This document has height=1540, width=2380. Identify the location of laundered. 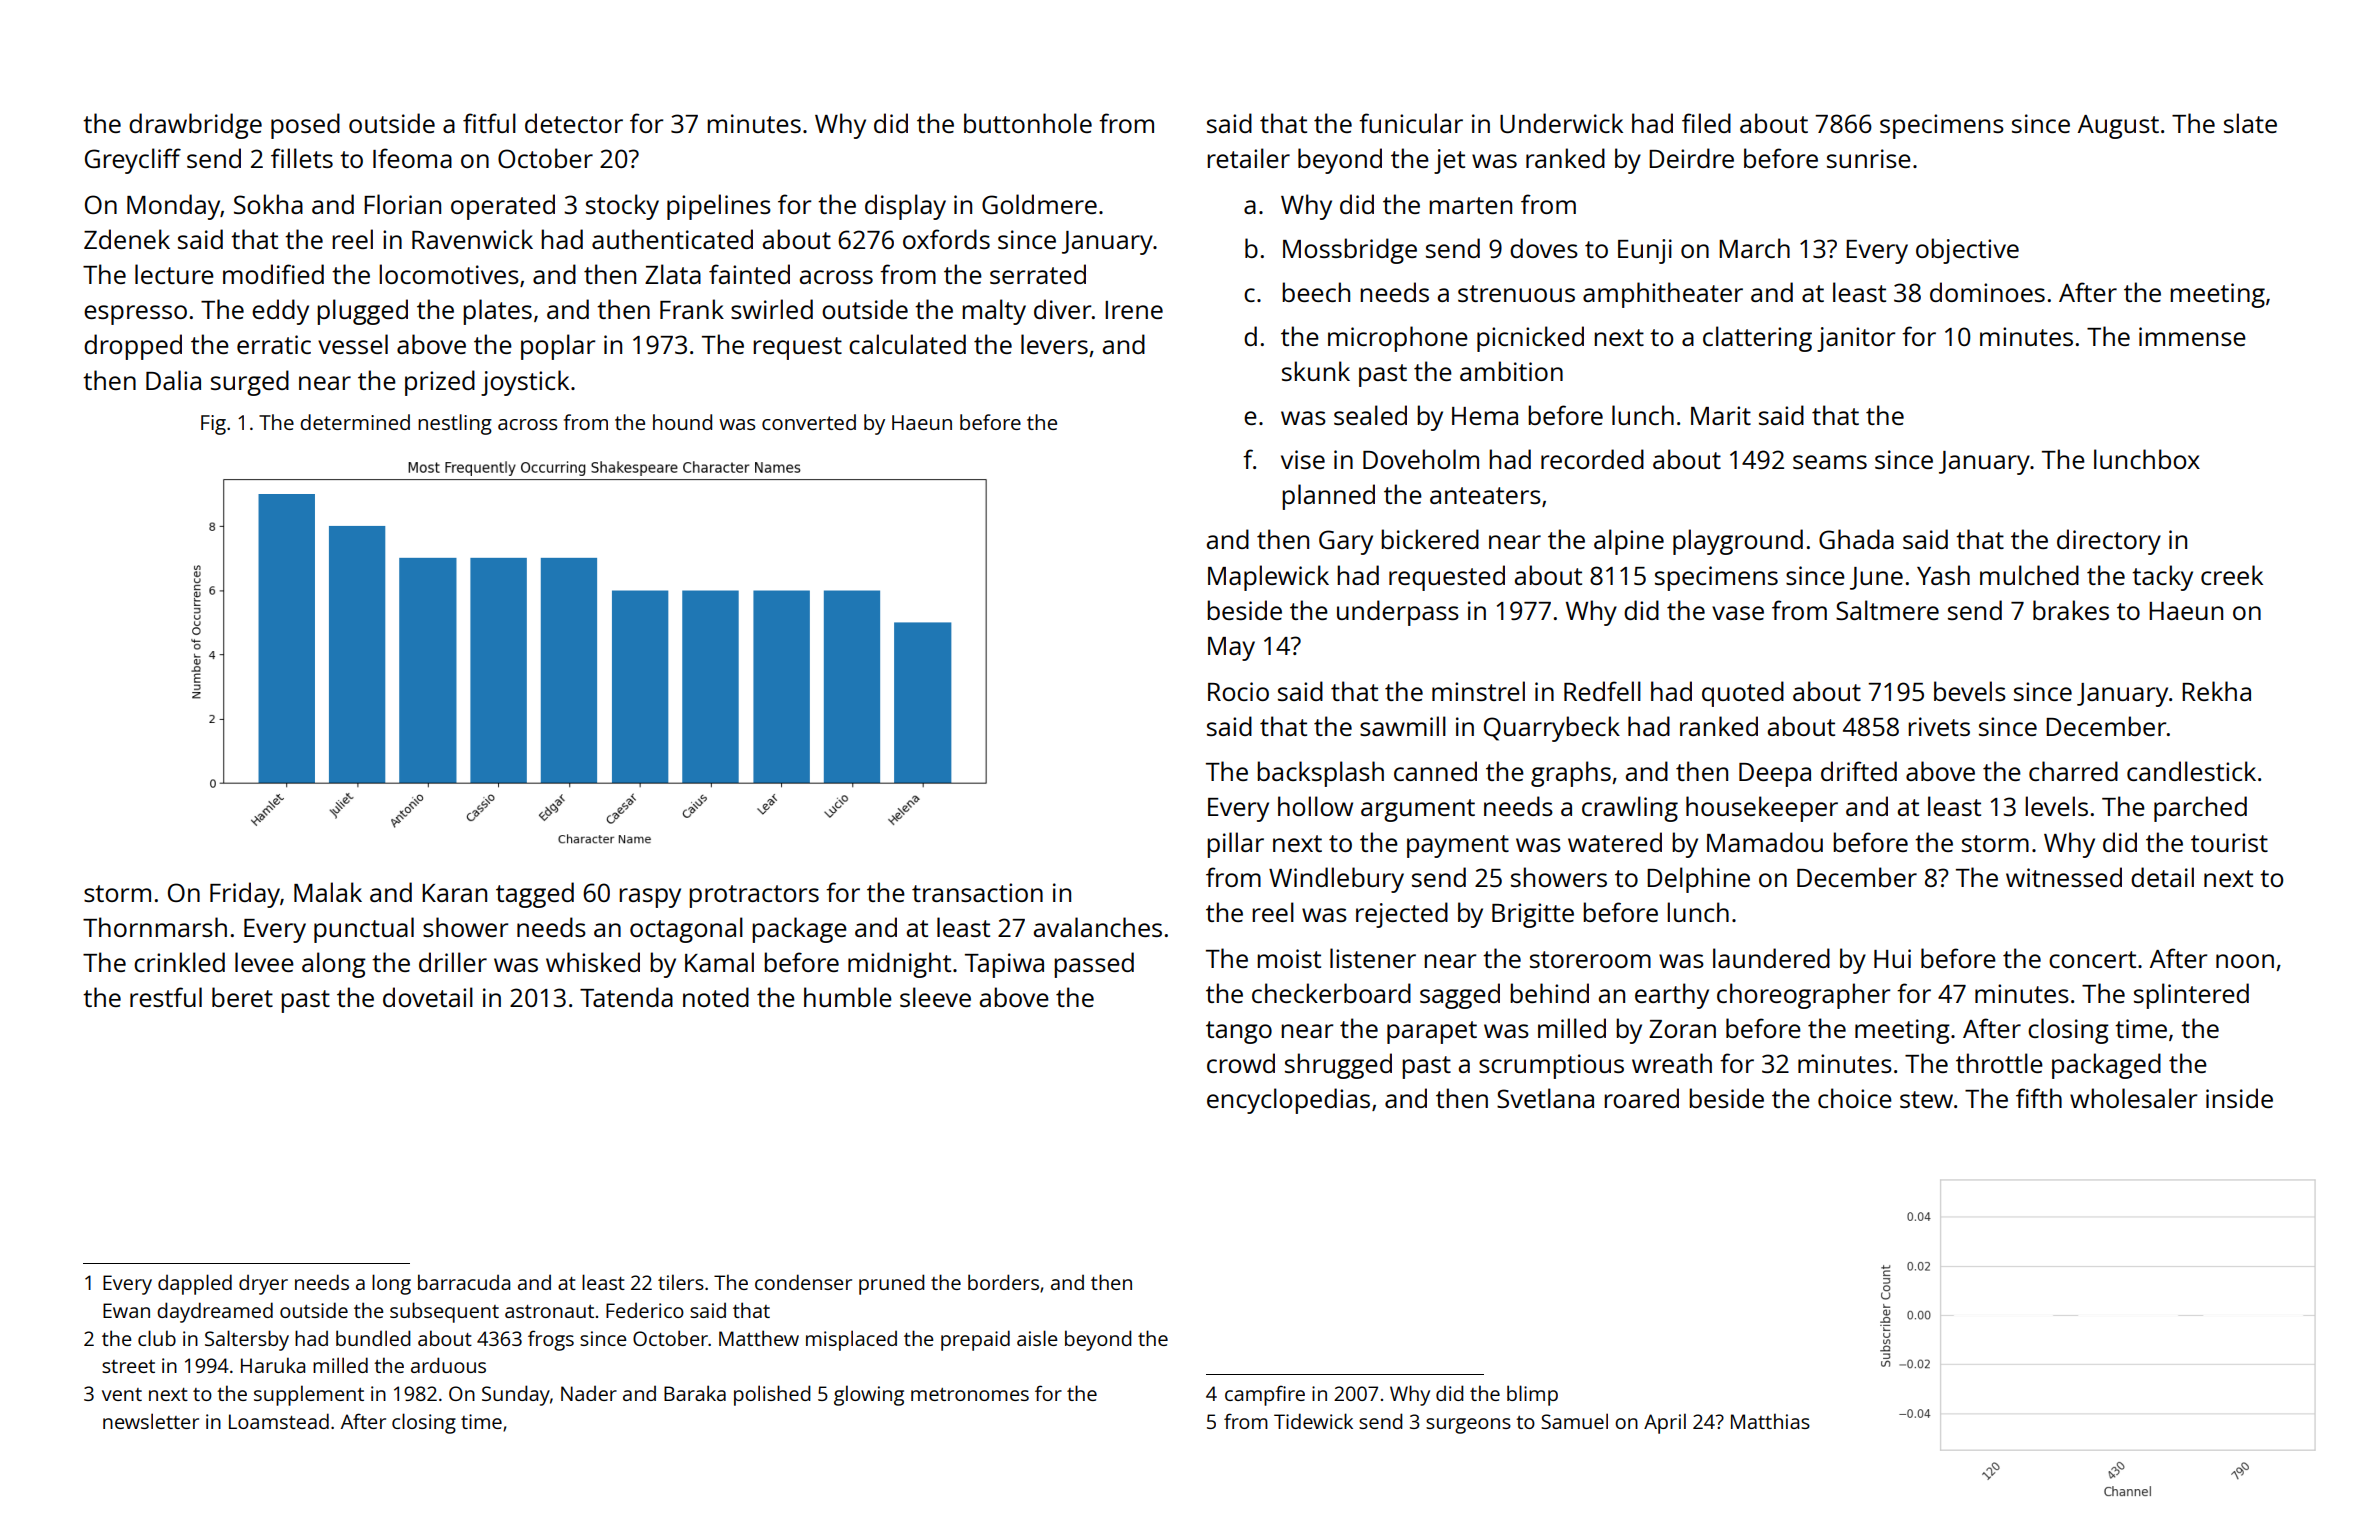
(1771, 958).
